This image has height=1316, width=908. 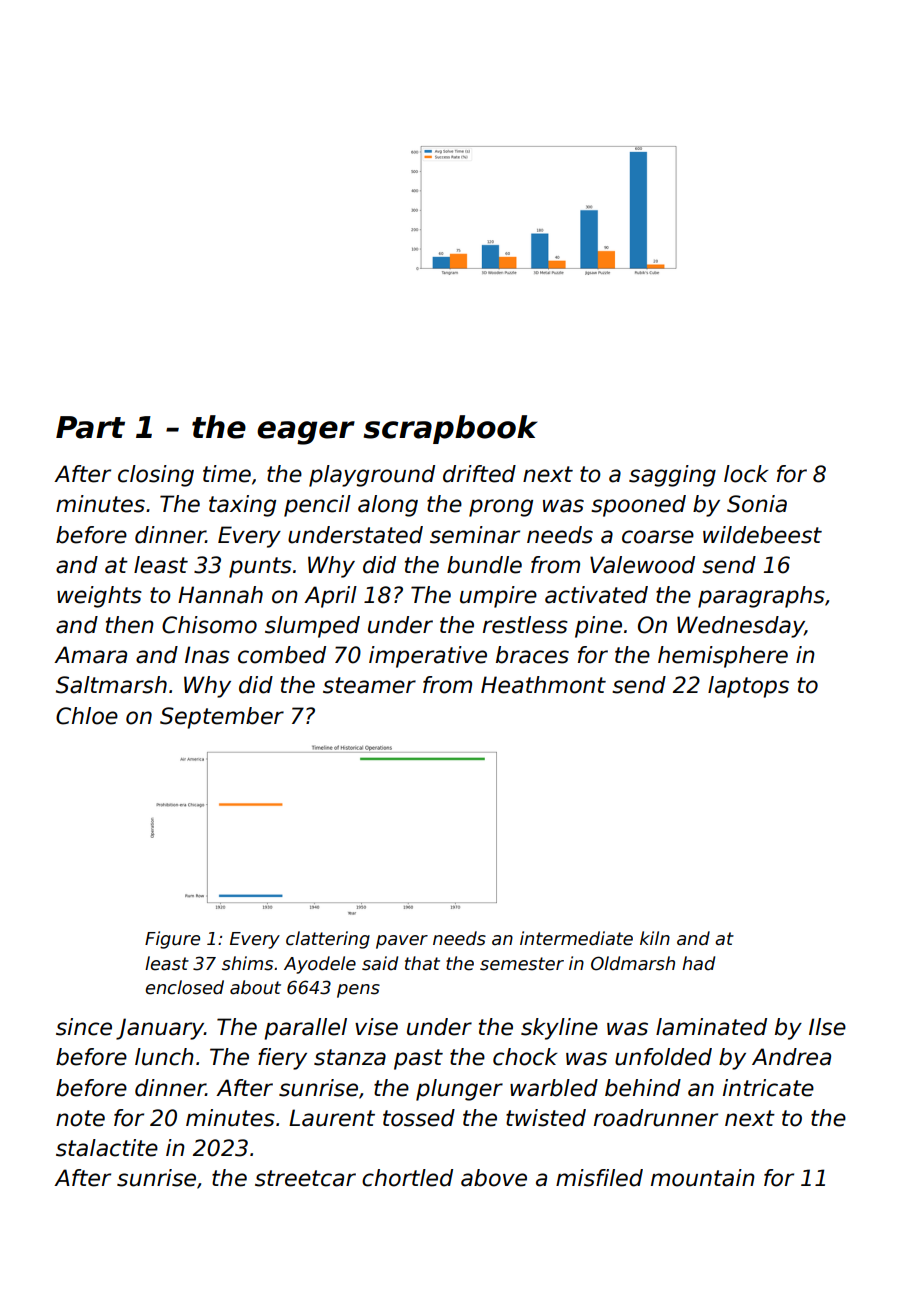 What do you see at coordinates (369, 685) in the image?
I see `steamer` at bounding box center [369, 685].
